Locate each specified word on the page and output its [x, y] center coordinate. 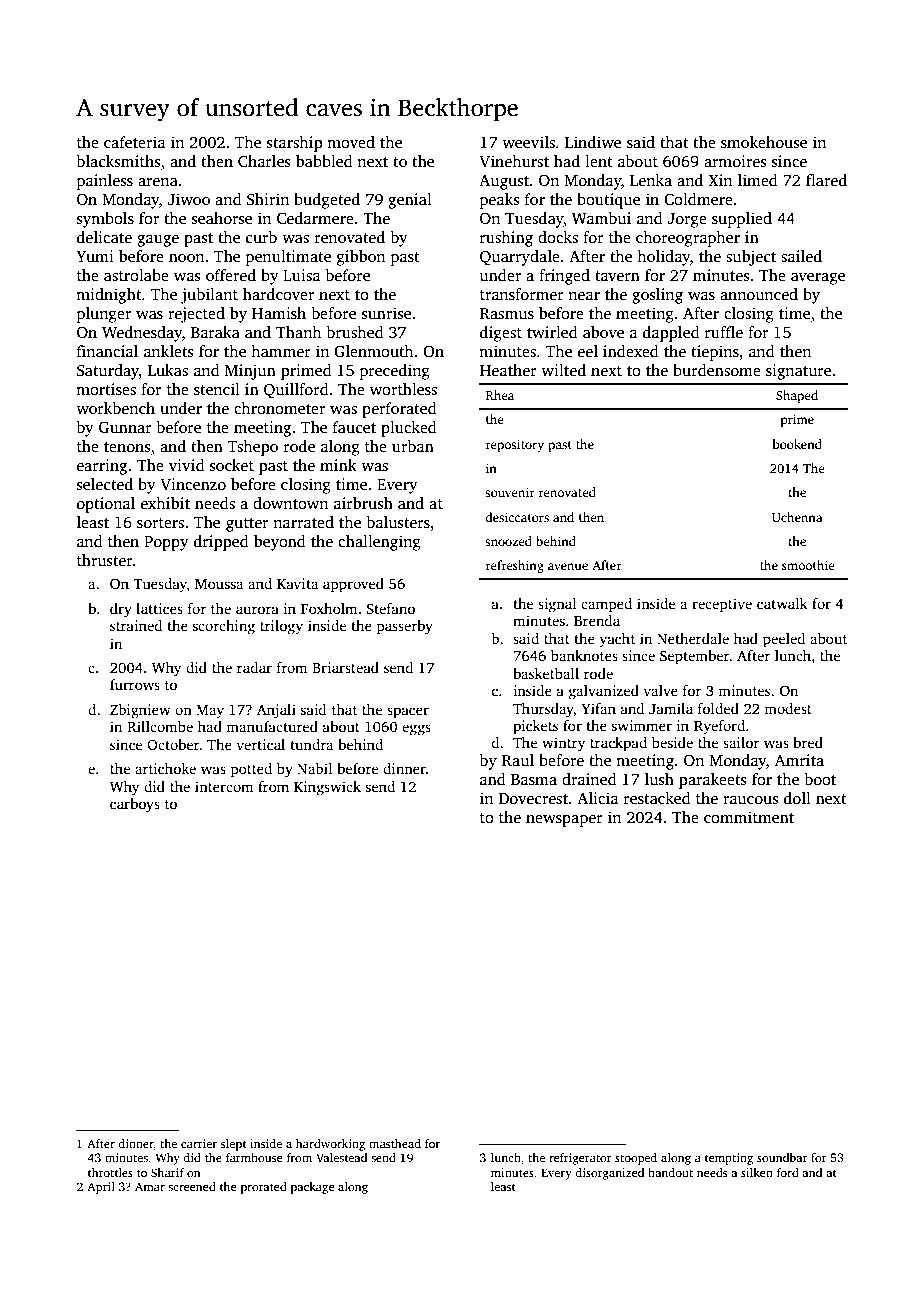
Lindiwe [593, 142]
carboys [135, 805]
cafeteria [135, 142]
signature [798, 372]
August [504, 182]
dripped [221, 543]
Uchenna [797, 517]
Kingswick [327, 788]
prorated [264, 1188]
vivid [187, 465]
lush [659, 779]
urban [413, 446]
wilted [563, 370]
